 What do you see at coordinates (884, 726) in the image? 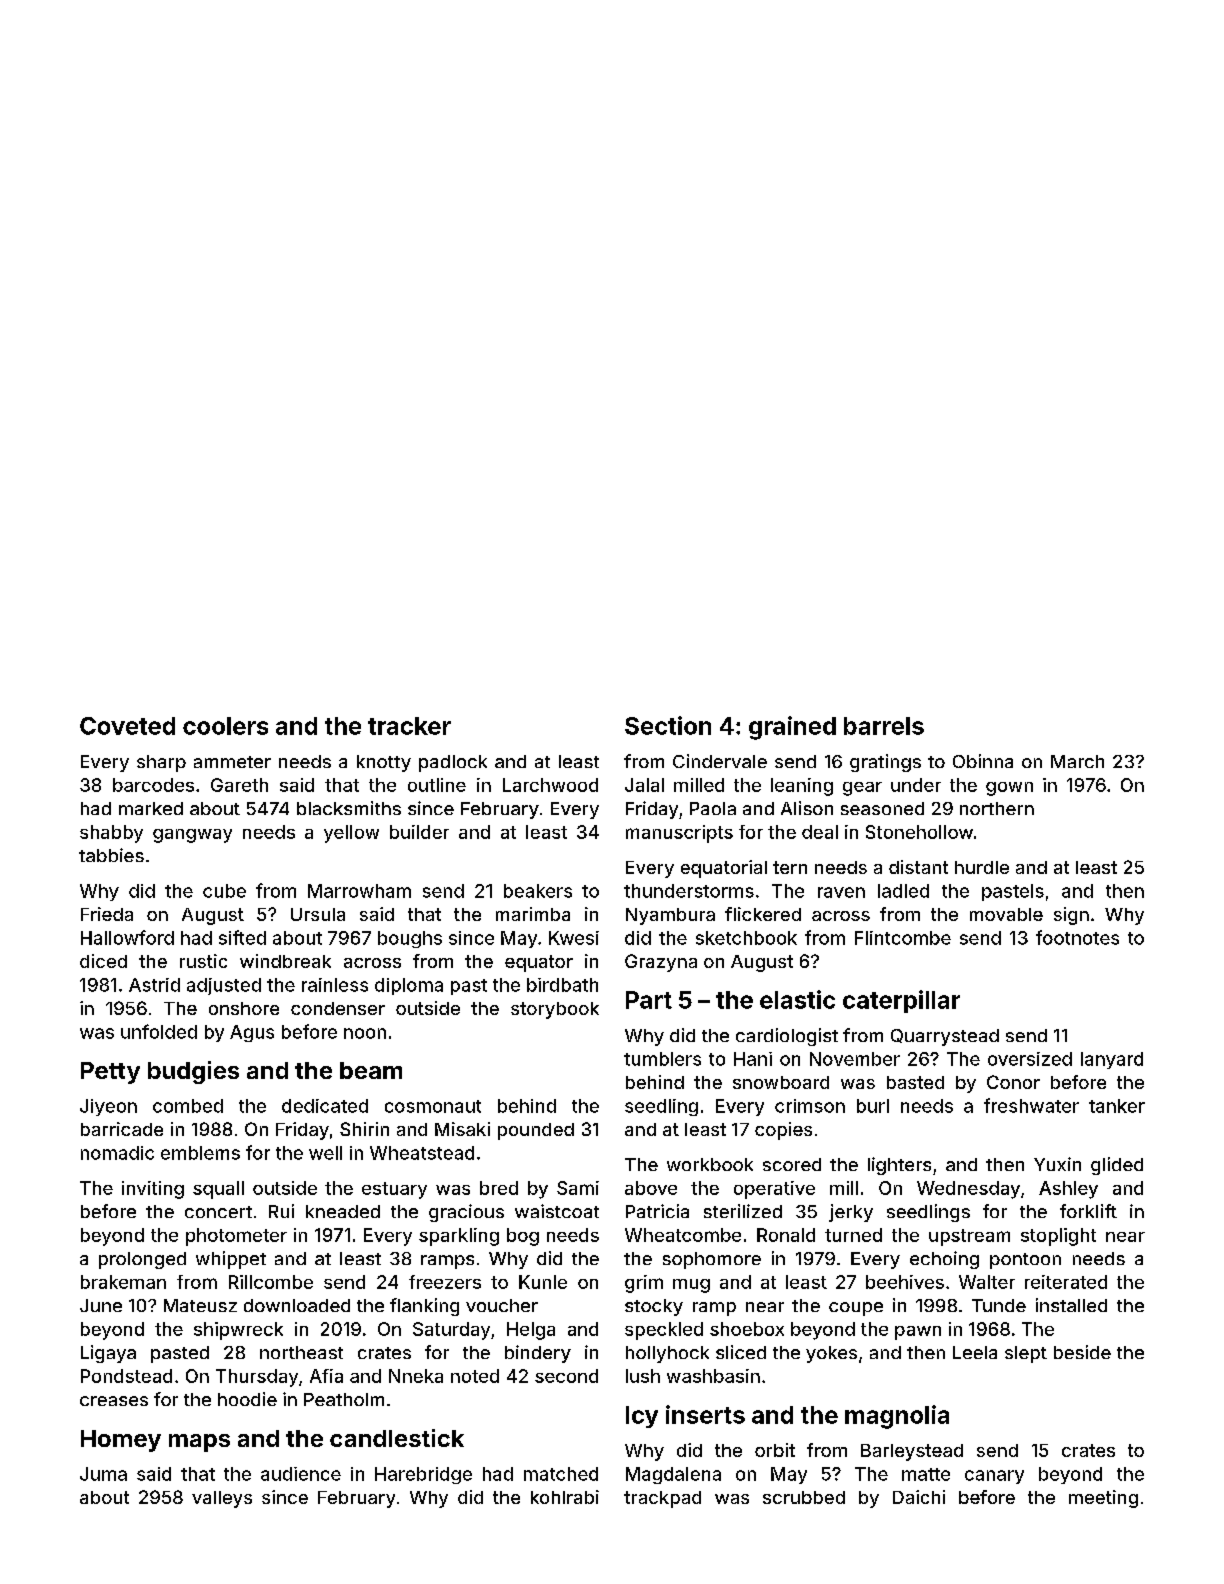
I see `barrels` at bounding box center [884, 726].
